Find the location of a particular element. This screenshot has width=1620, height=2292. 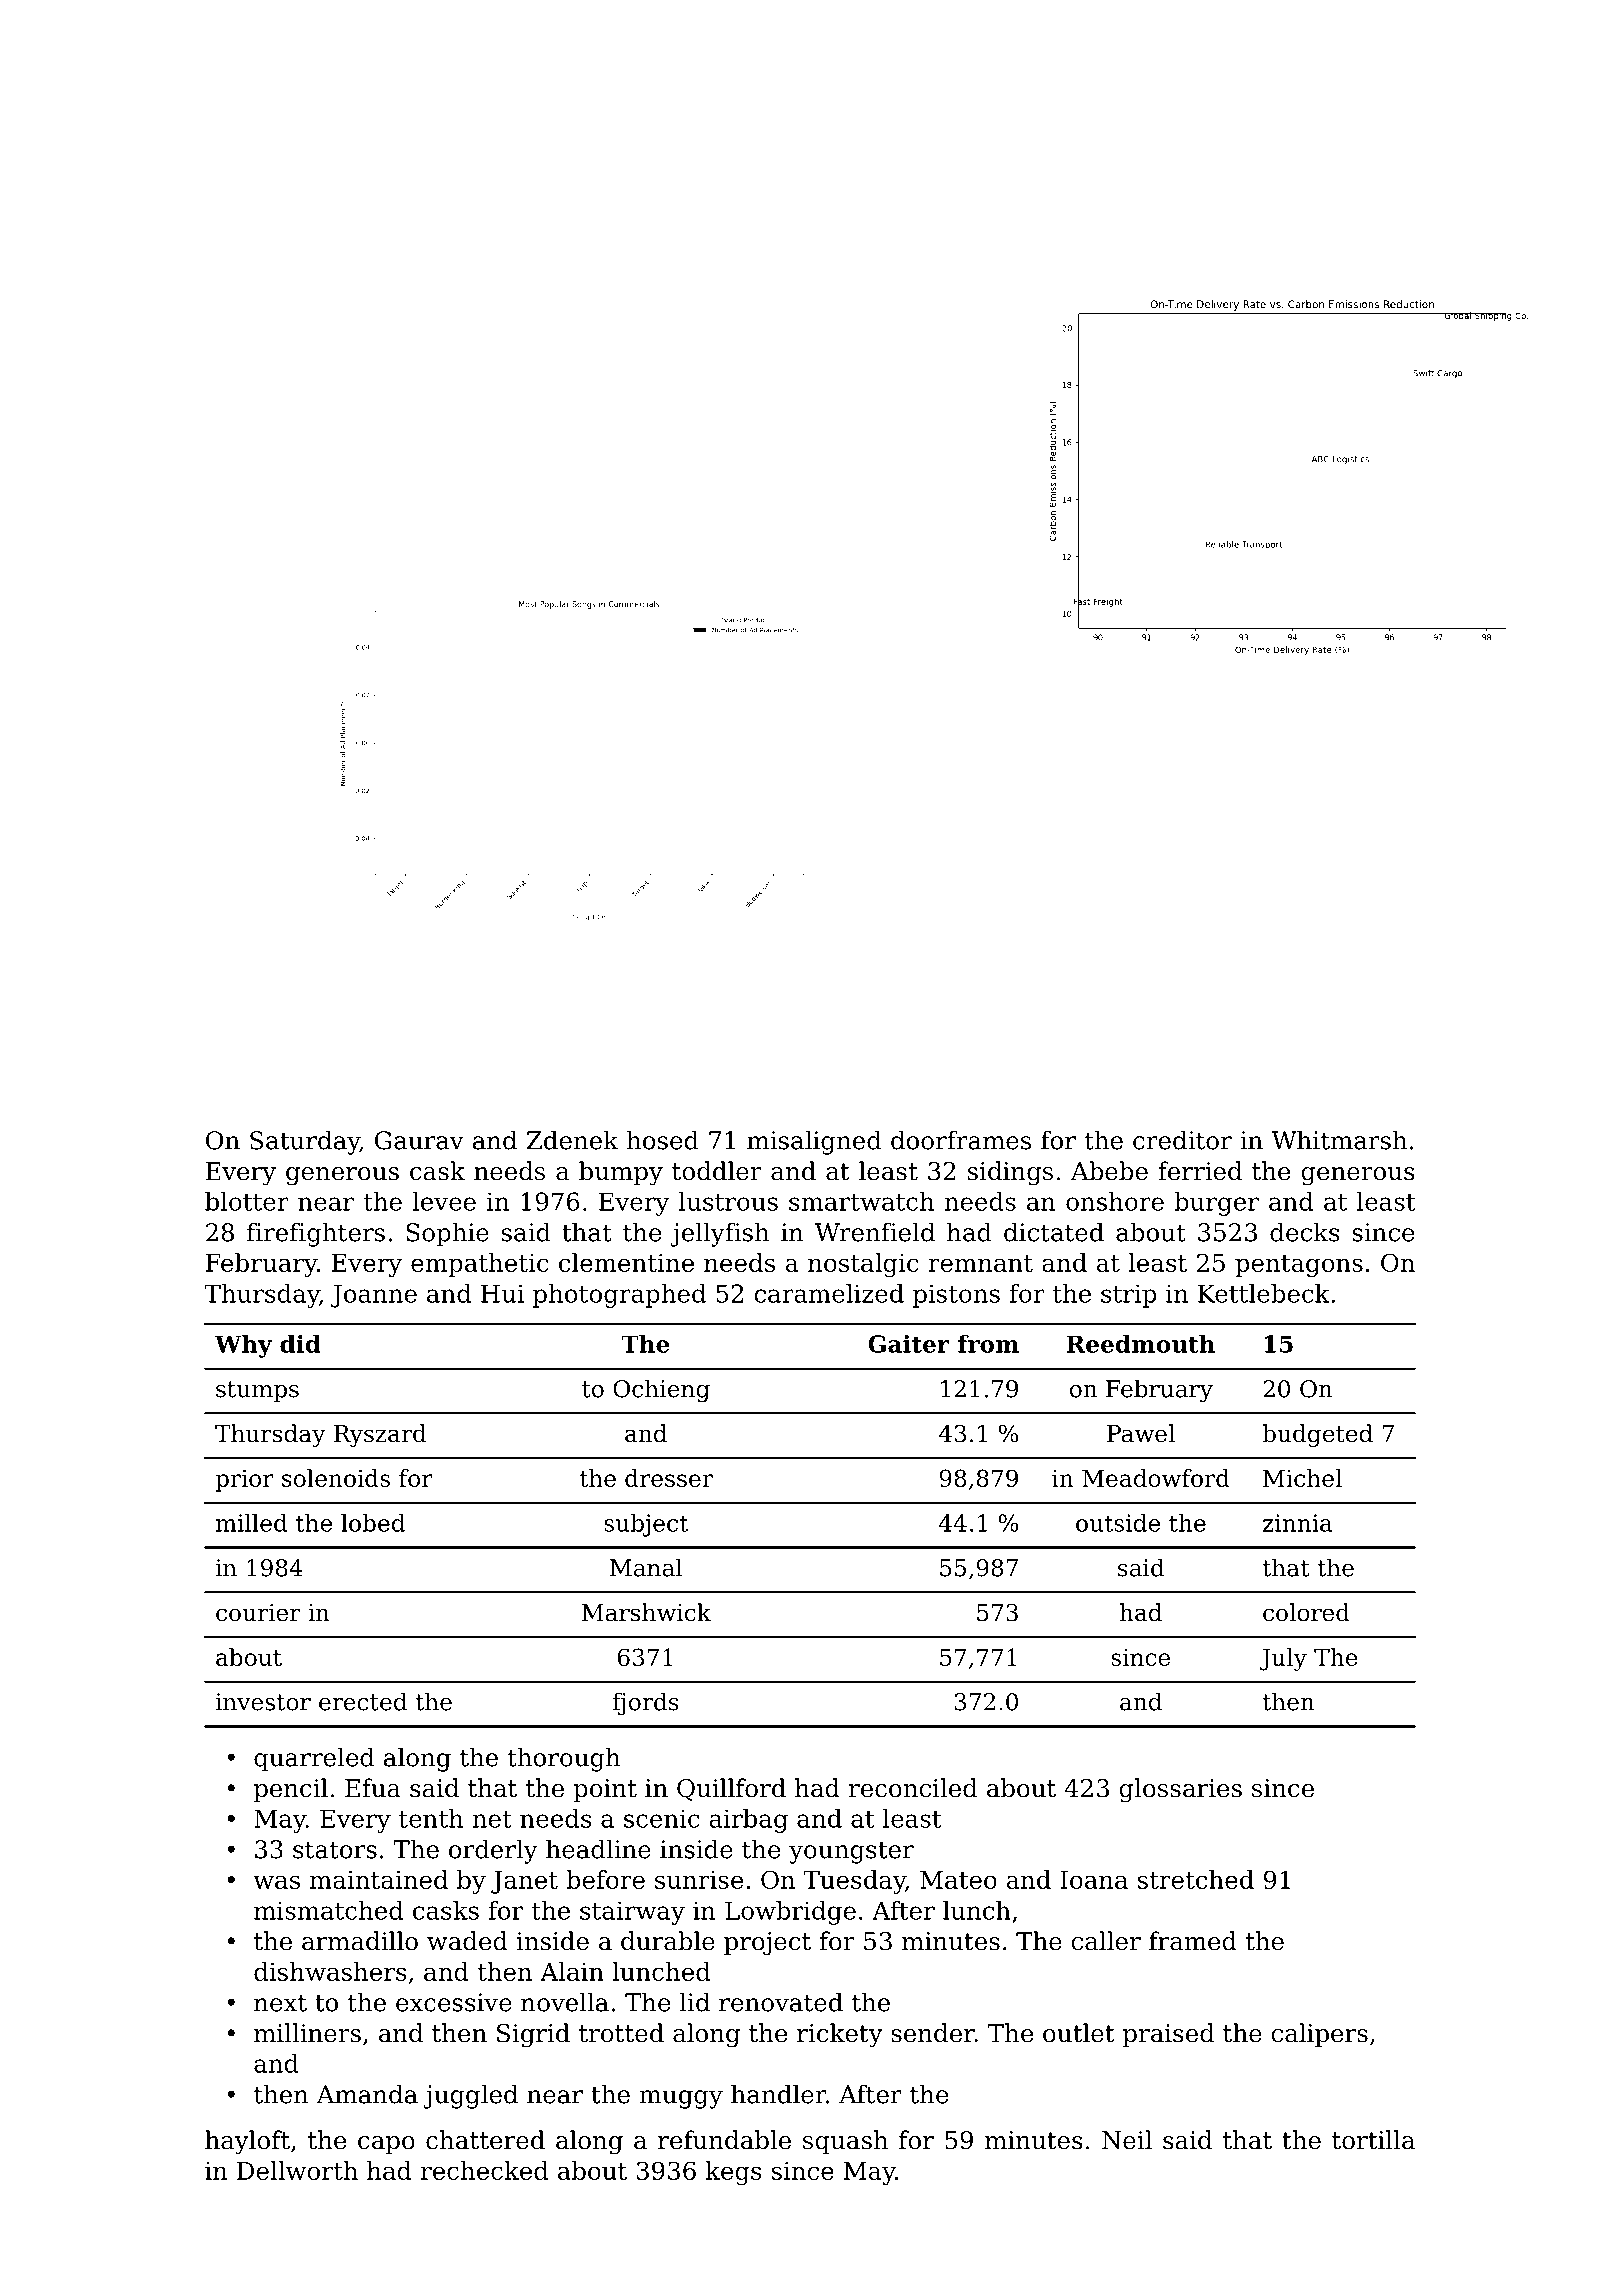

colored is located at coordinates (1306, 1612).
